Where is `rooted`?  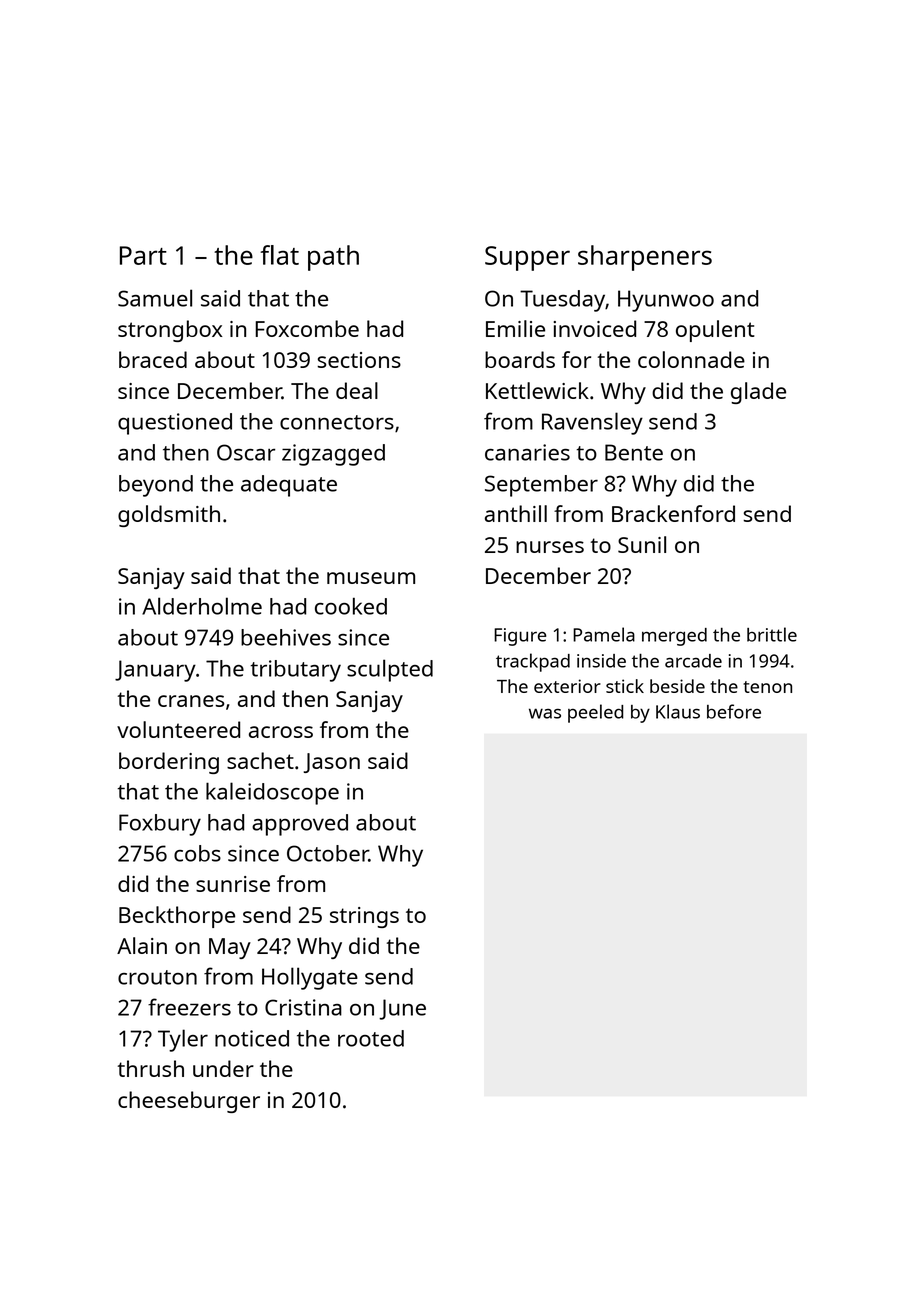
rooted is located at coordinates (371, 1038).
